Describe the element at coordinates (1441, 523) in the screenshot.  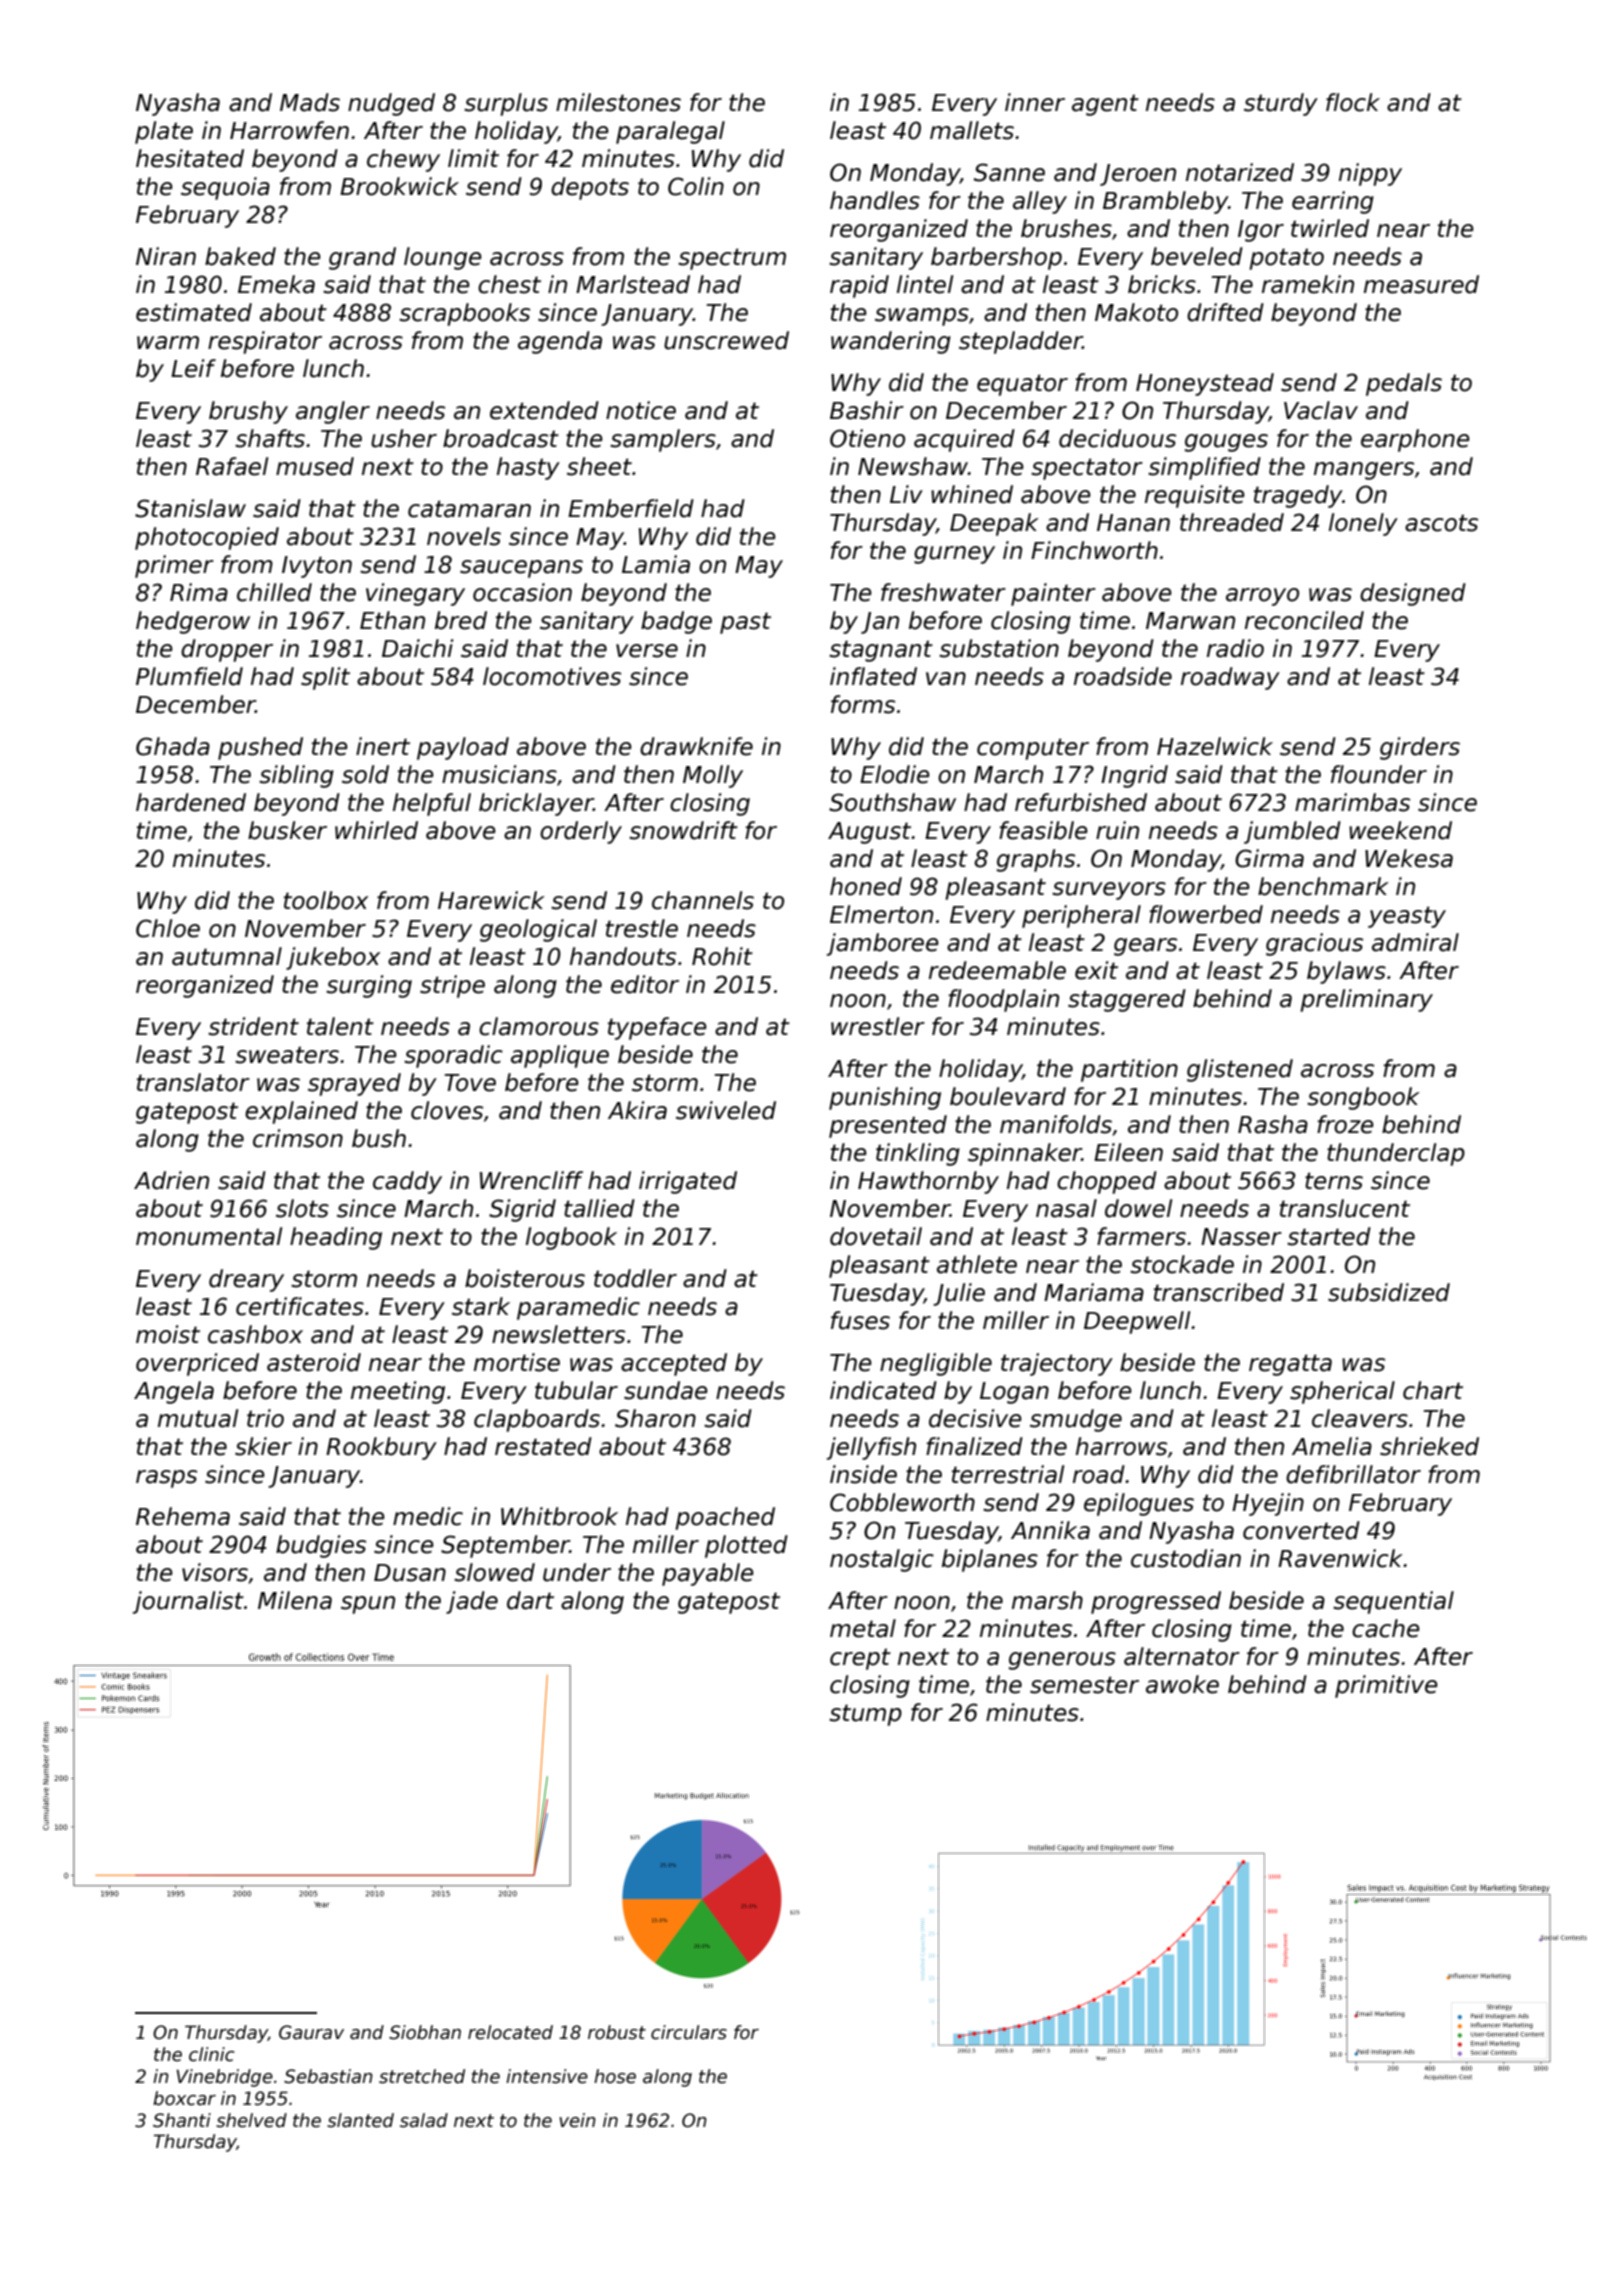
I see `ascots` at that location.
